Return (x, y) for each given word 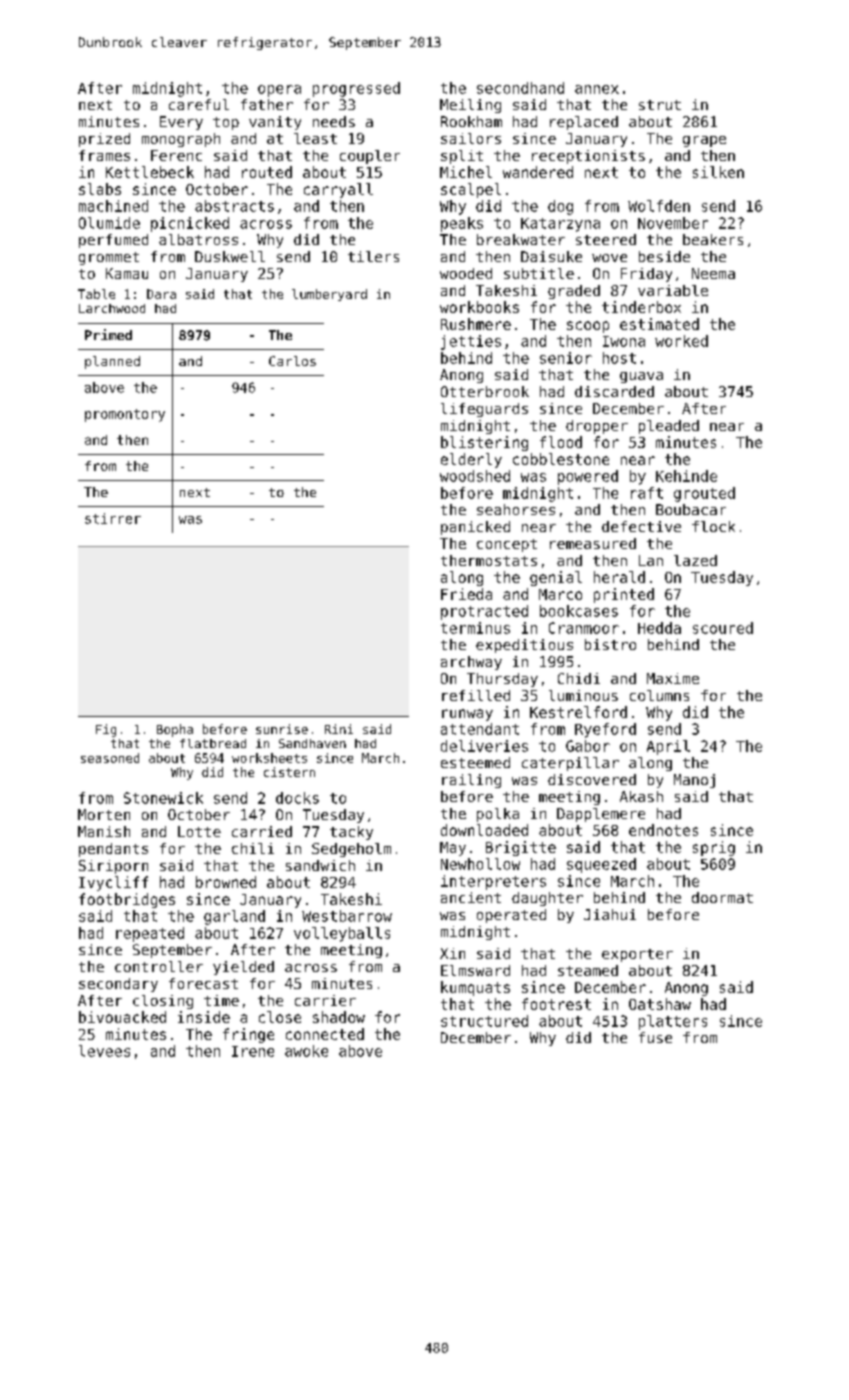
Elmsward (475, 970)
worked (681, 341)
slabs (100, 189)
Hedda (659, 628)
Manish (104, 831)
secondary (118, 985)
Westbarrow (347, 916)
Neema (713, 273)
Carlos (292, 361)
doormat (722, 897)
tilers (373, 256)
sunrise (282, 729)
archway (471, 663)
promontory (125, 415)
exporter (637, 955)
